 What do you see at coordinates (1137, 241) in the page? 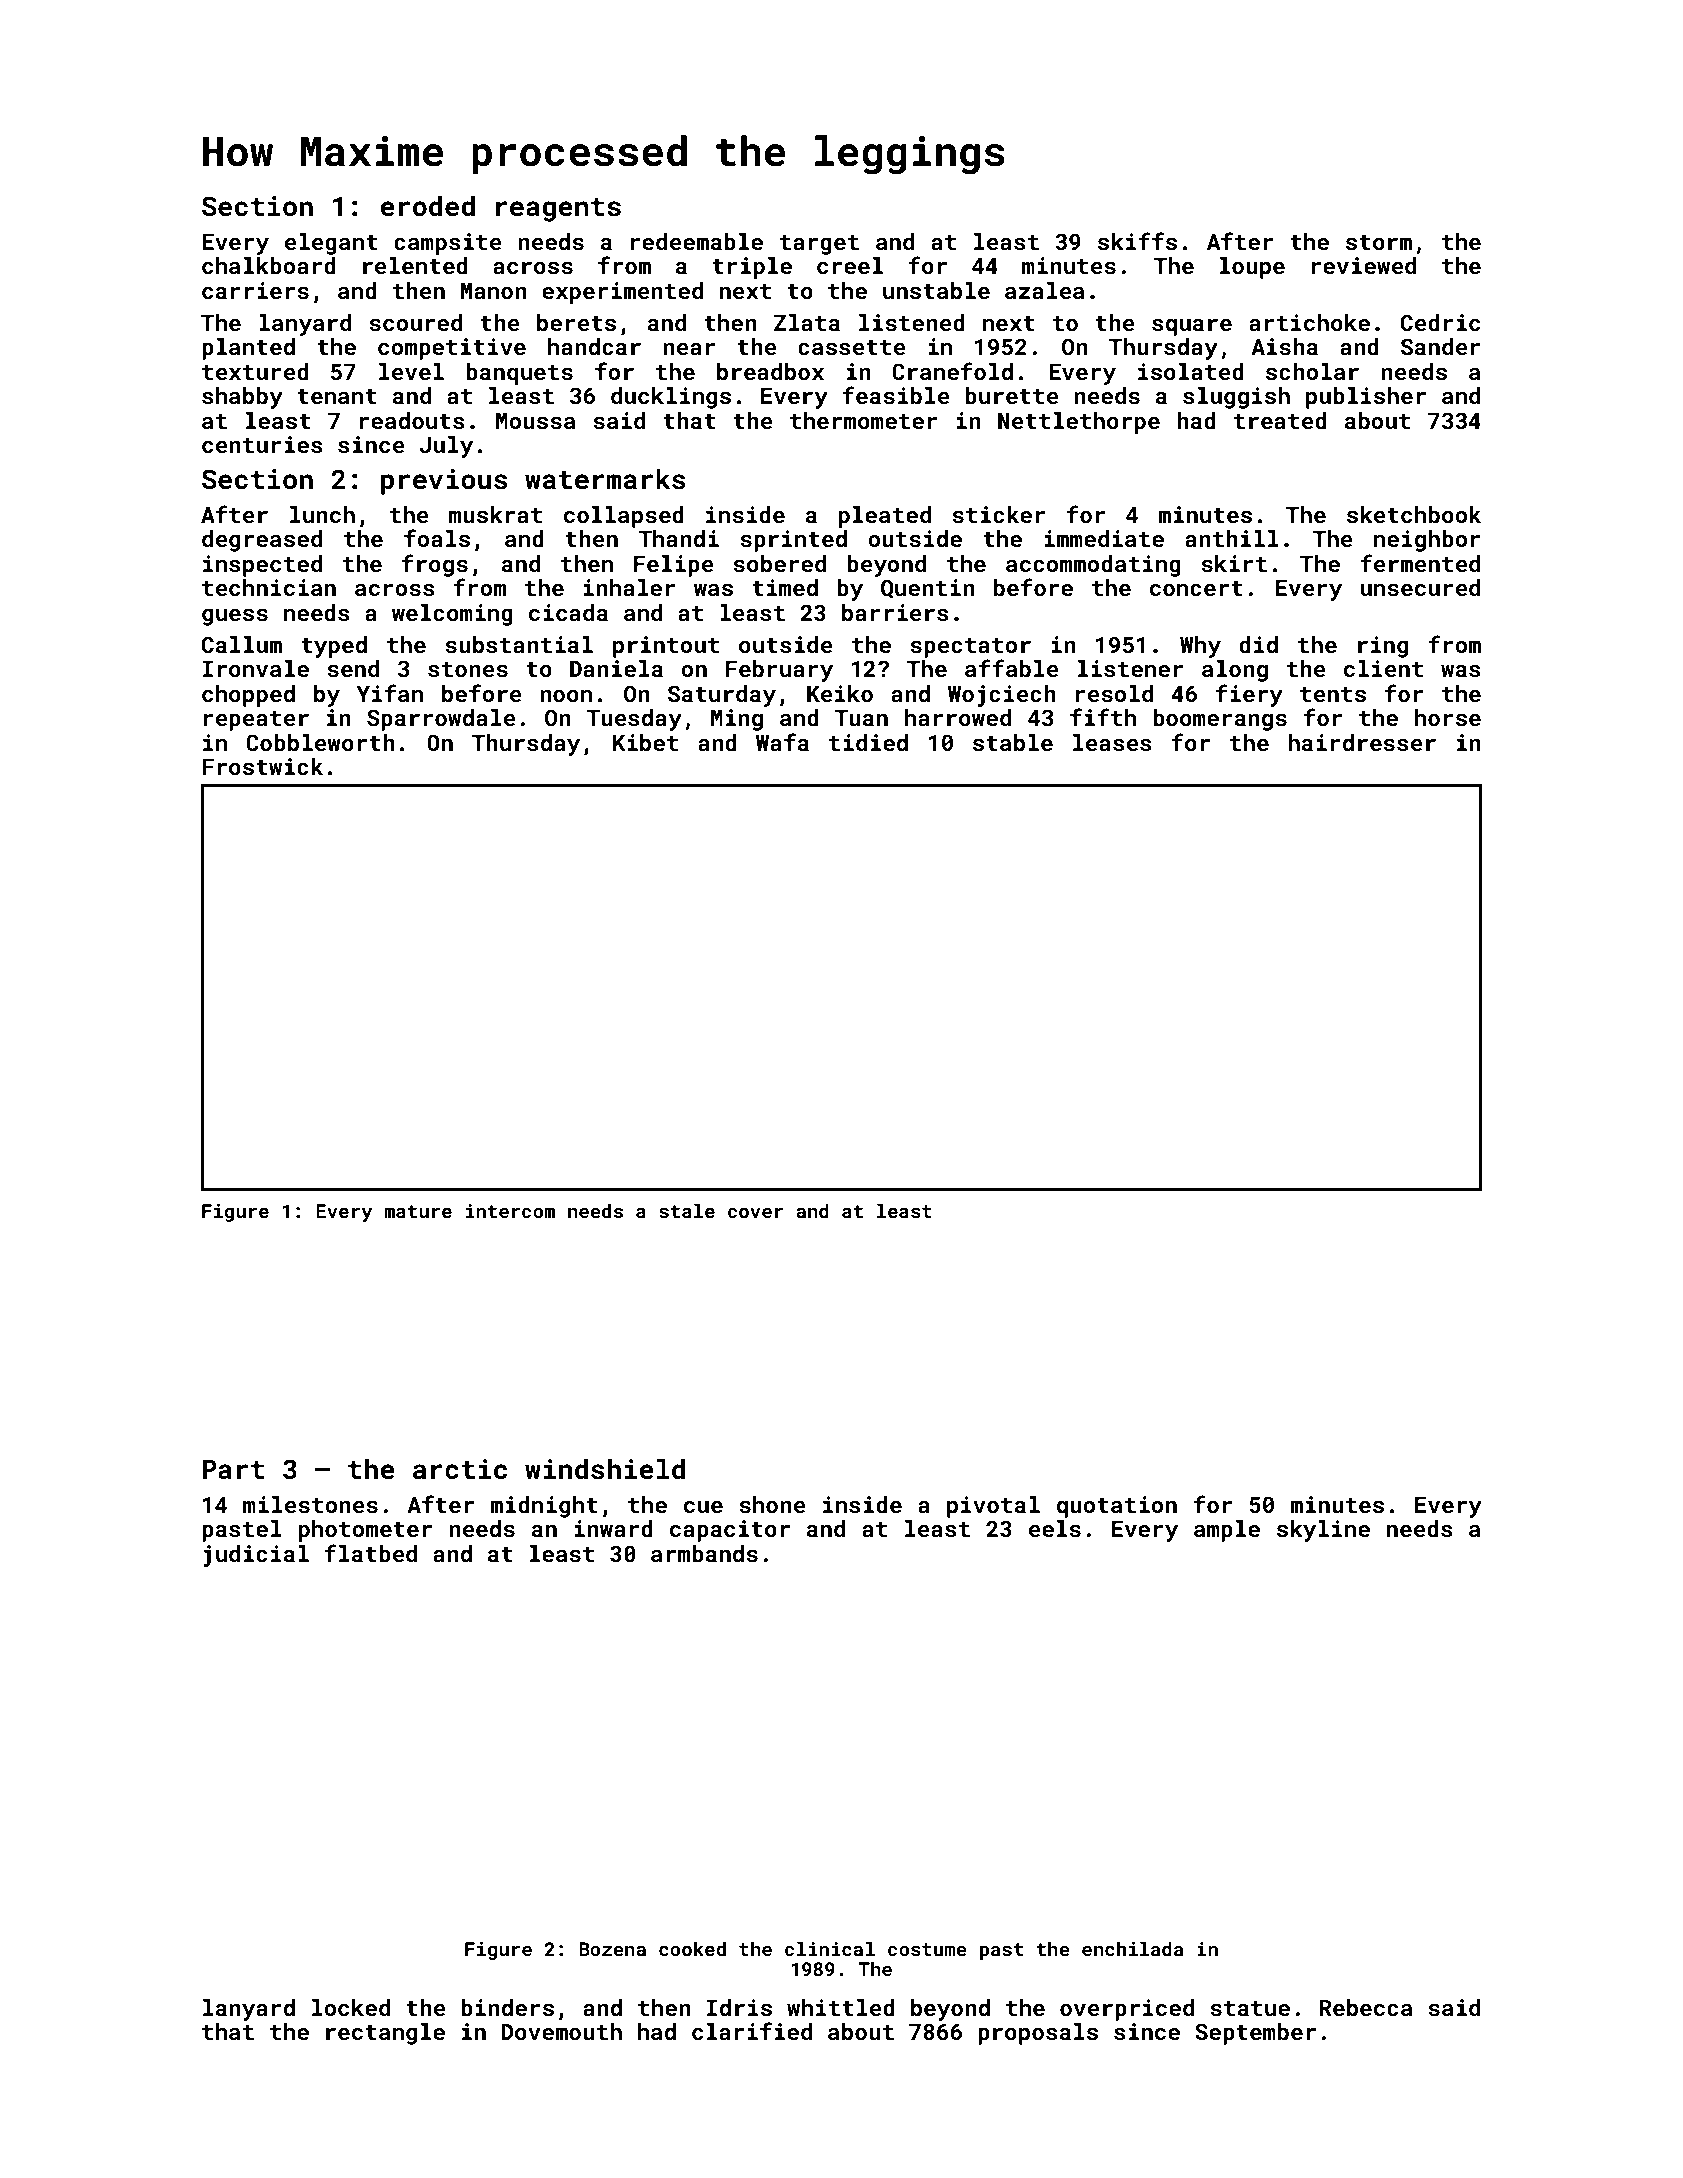
I see `skiffs` at bounding box center [1137, 241].
